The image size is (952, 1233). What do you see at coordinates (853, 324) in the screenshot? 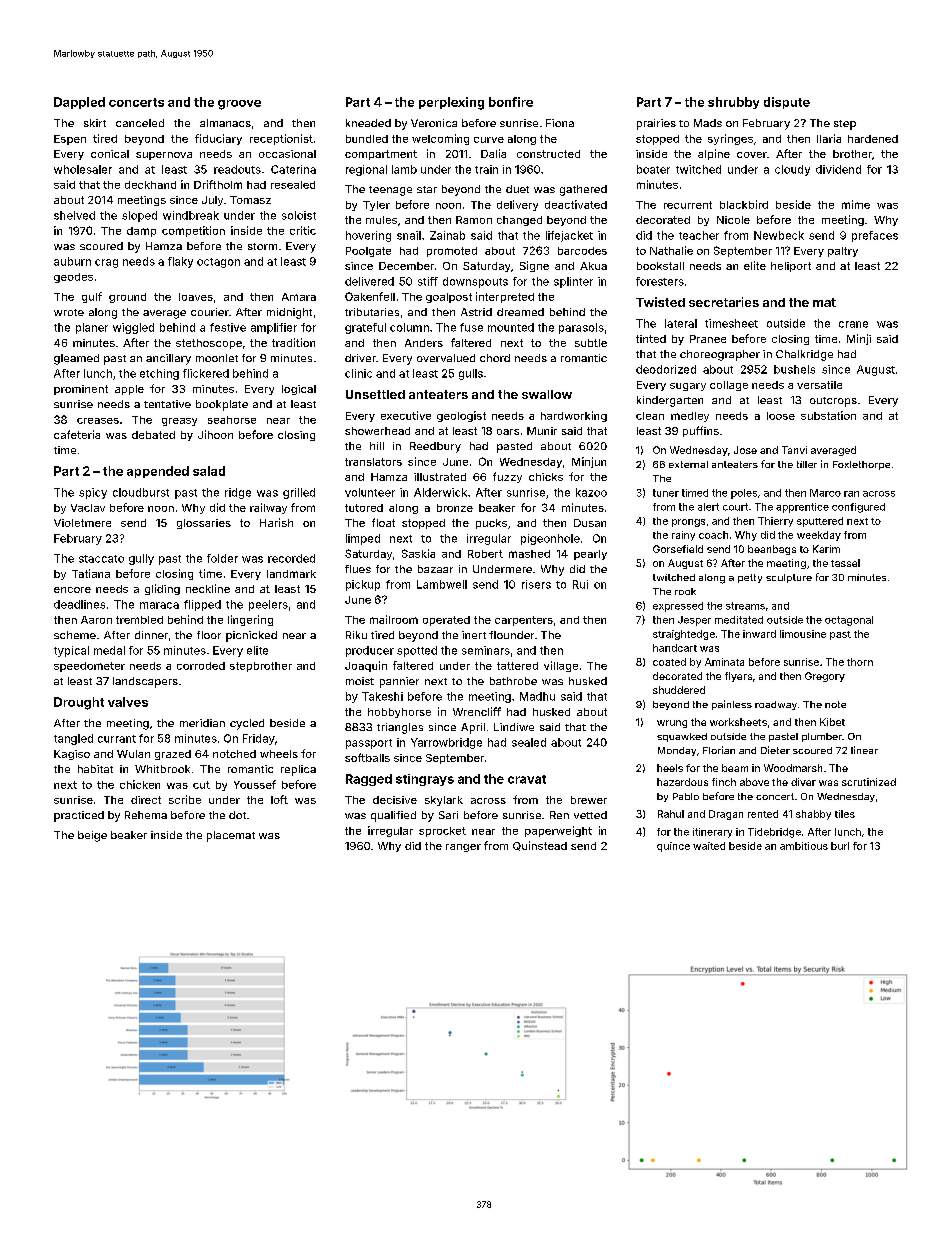
I see `crane` at bounding box center [853, 324].
